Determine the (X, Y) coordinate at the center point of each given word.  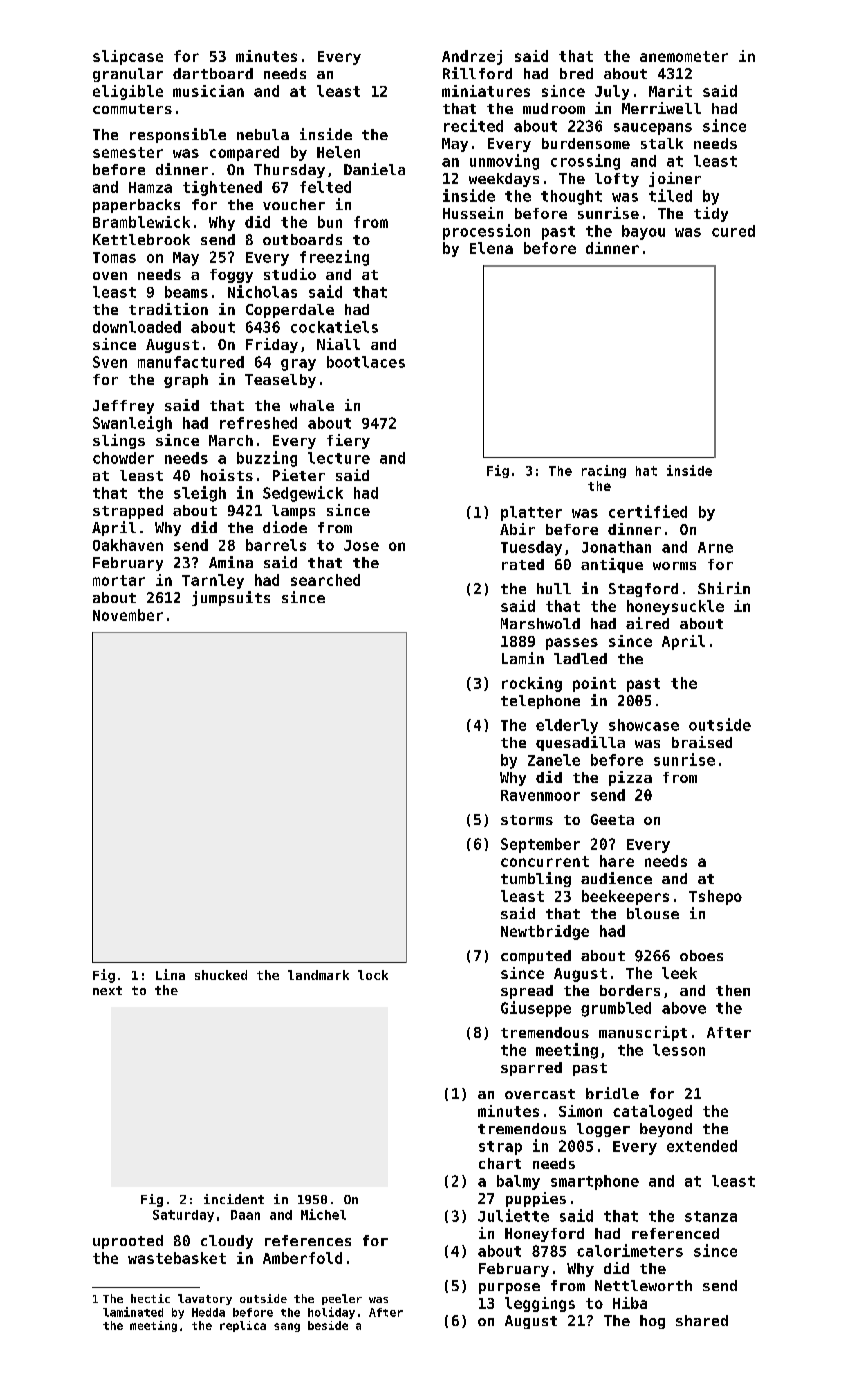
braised (702, 742)
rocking (532, 684)
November (128, 615)
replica (243, 1326)
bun (330, 222)
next (107, 990)
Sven (110, 362)
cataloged (652, 1112)
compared (244, 153)
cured (733, 231)
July (612, 92)
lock (373, 975)
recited (473, 125)
